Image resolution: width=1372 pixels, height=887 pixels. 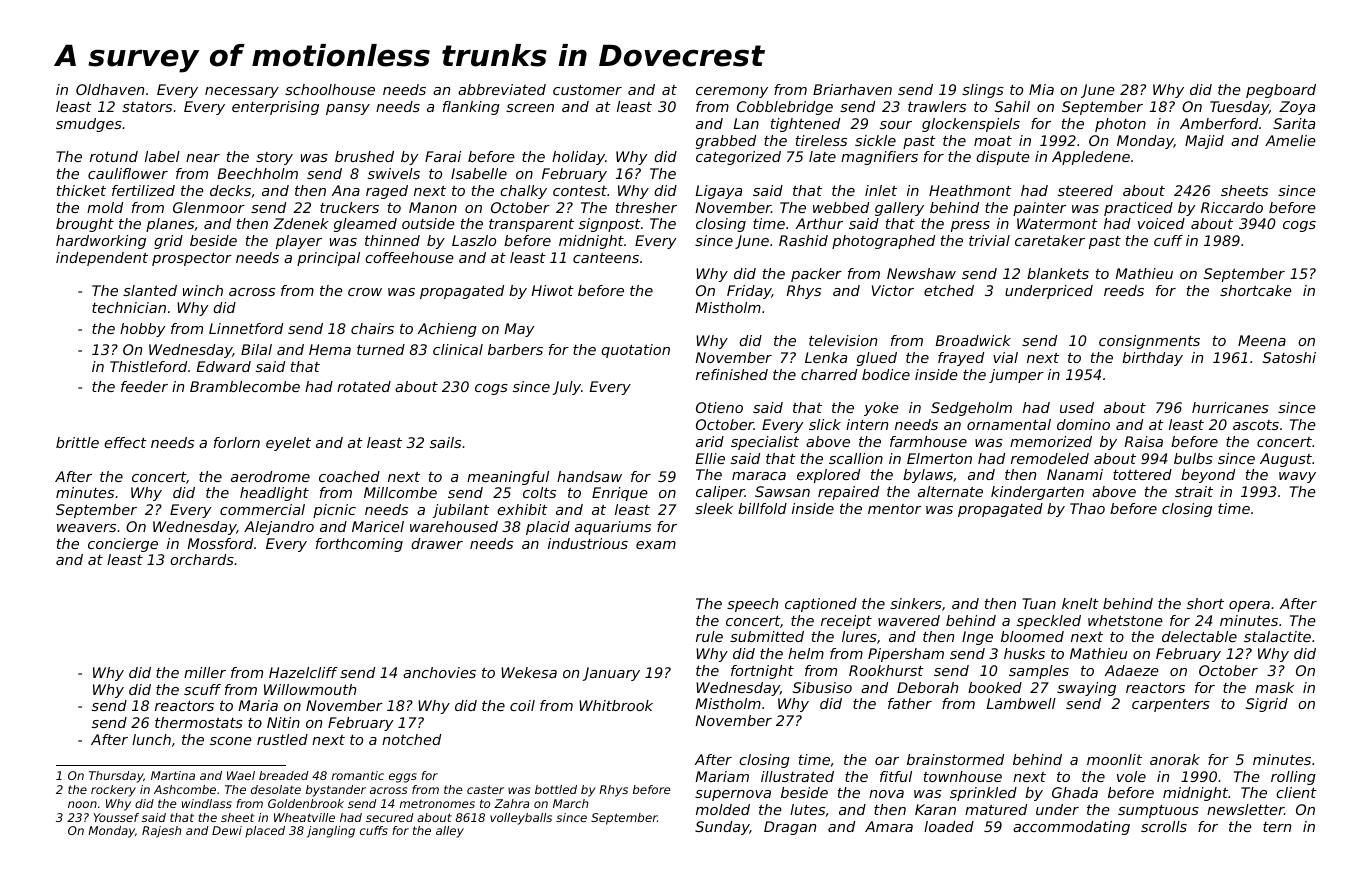 What do you see at coordinates (203, 290) in the page?
I see `winch` at bounding box center [203, 290].
